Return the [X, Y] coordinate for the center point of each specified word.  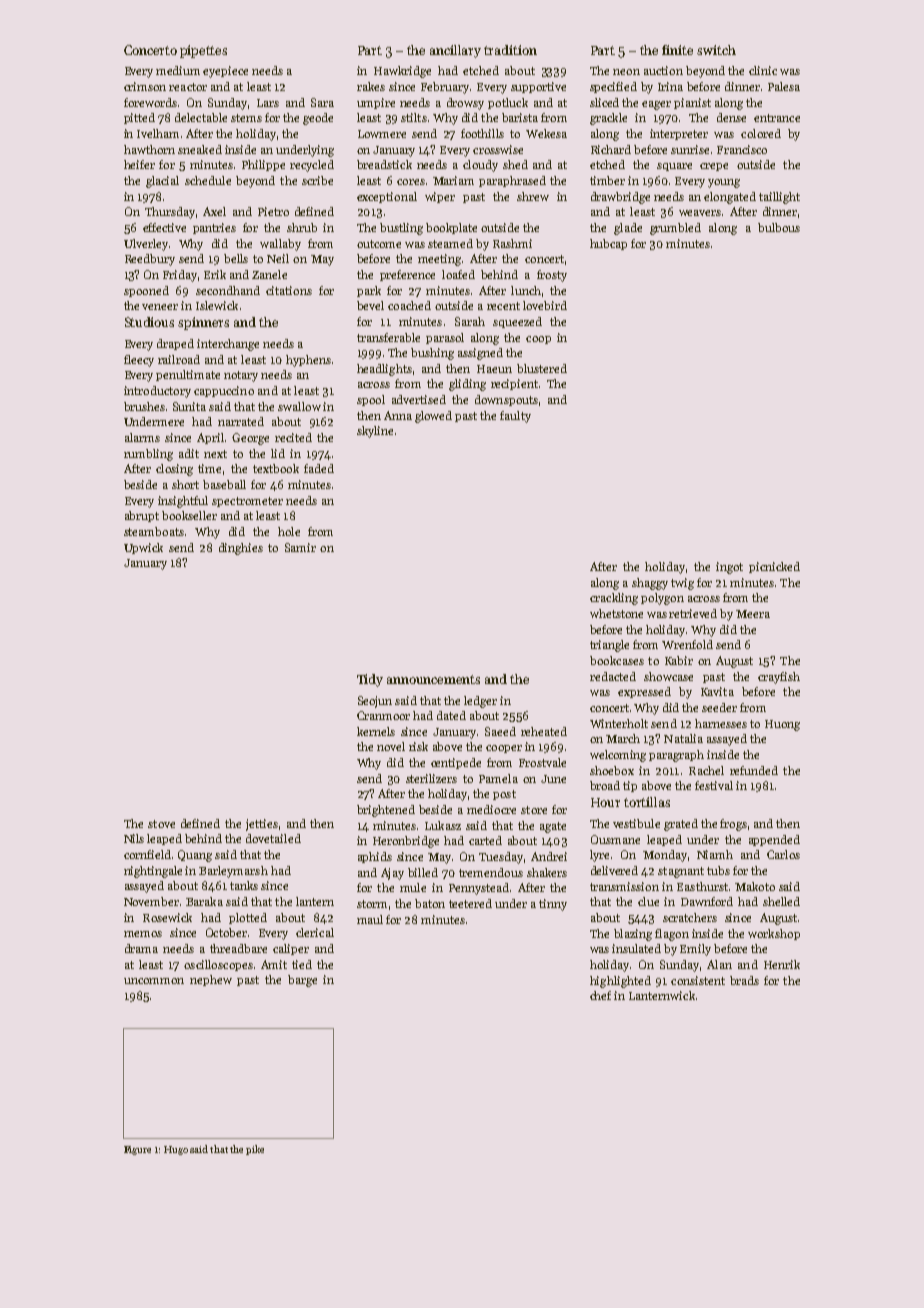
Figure [137, 1150]
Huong [782, 725]
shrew [533, 196]
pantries [214, 228]
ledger [480, 702]
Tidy [370, 680]
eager [656, 105]
